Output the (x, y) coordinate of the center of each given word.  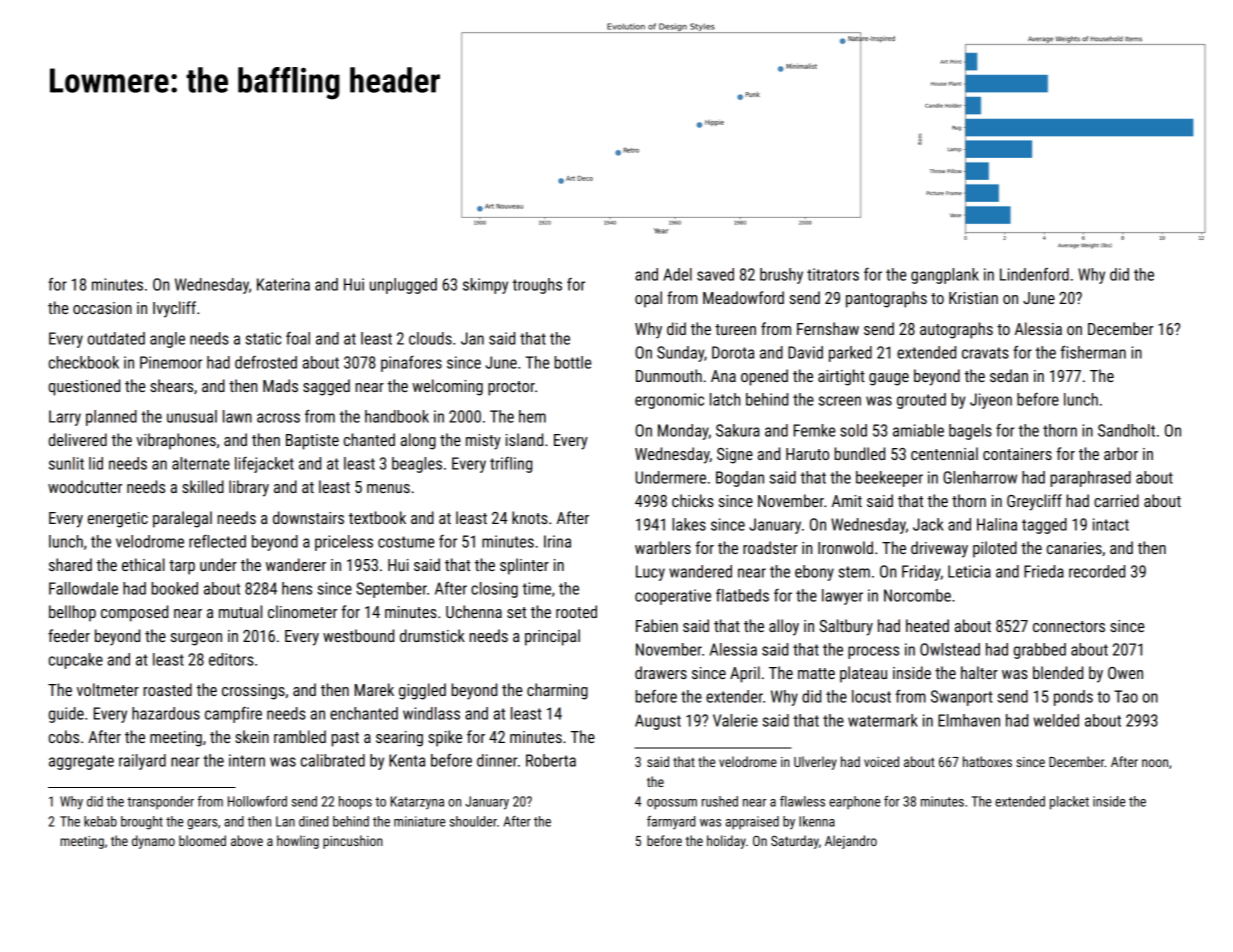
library (249, 488)
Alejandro (851, 842)
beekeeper (889, 479)
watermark (883, 720)
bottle (572, 362)
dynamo (153, 842)
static (263, 338)
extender (734, 696)
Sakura (738, 430)
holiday (726, 842)
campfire (233, 715)
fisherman (1093, 352)
